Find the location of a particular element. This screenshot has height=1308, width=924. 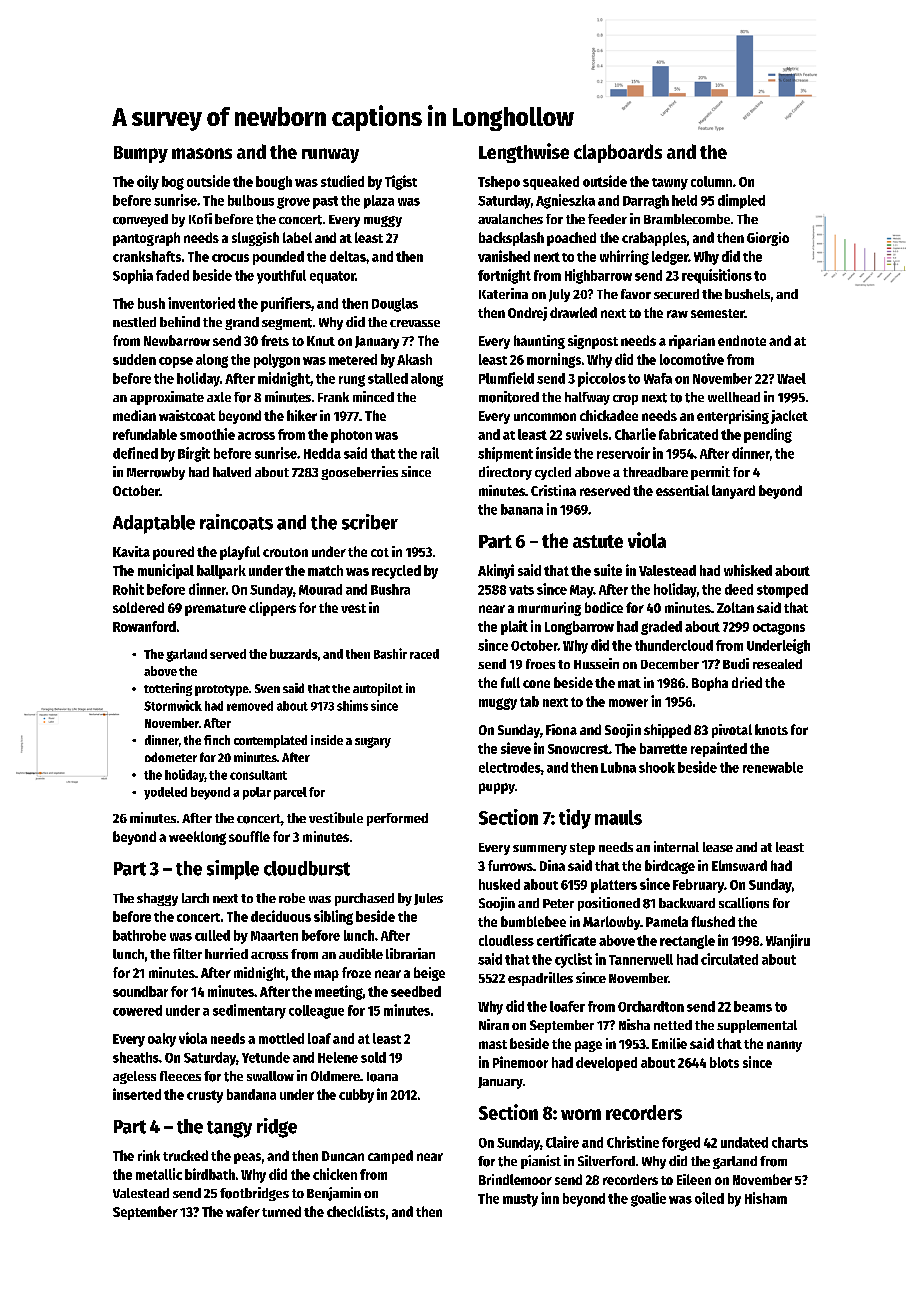

Lengthwise is located at coordinates (524, 153).
